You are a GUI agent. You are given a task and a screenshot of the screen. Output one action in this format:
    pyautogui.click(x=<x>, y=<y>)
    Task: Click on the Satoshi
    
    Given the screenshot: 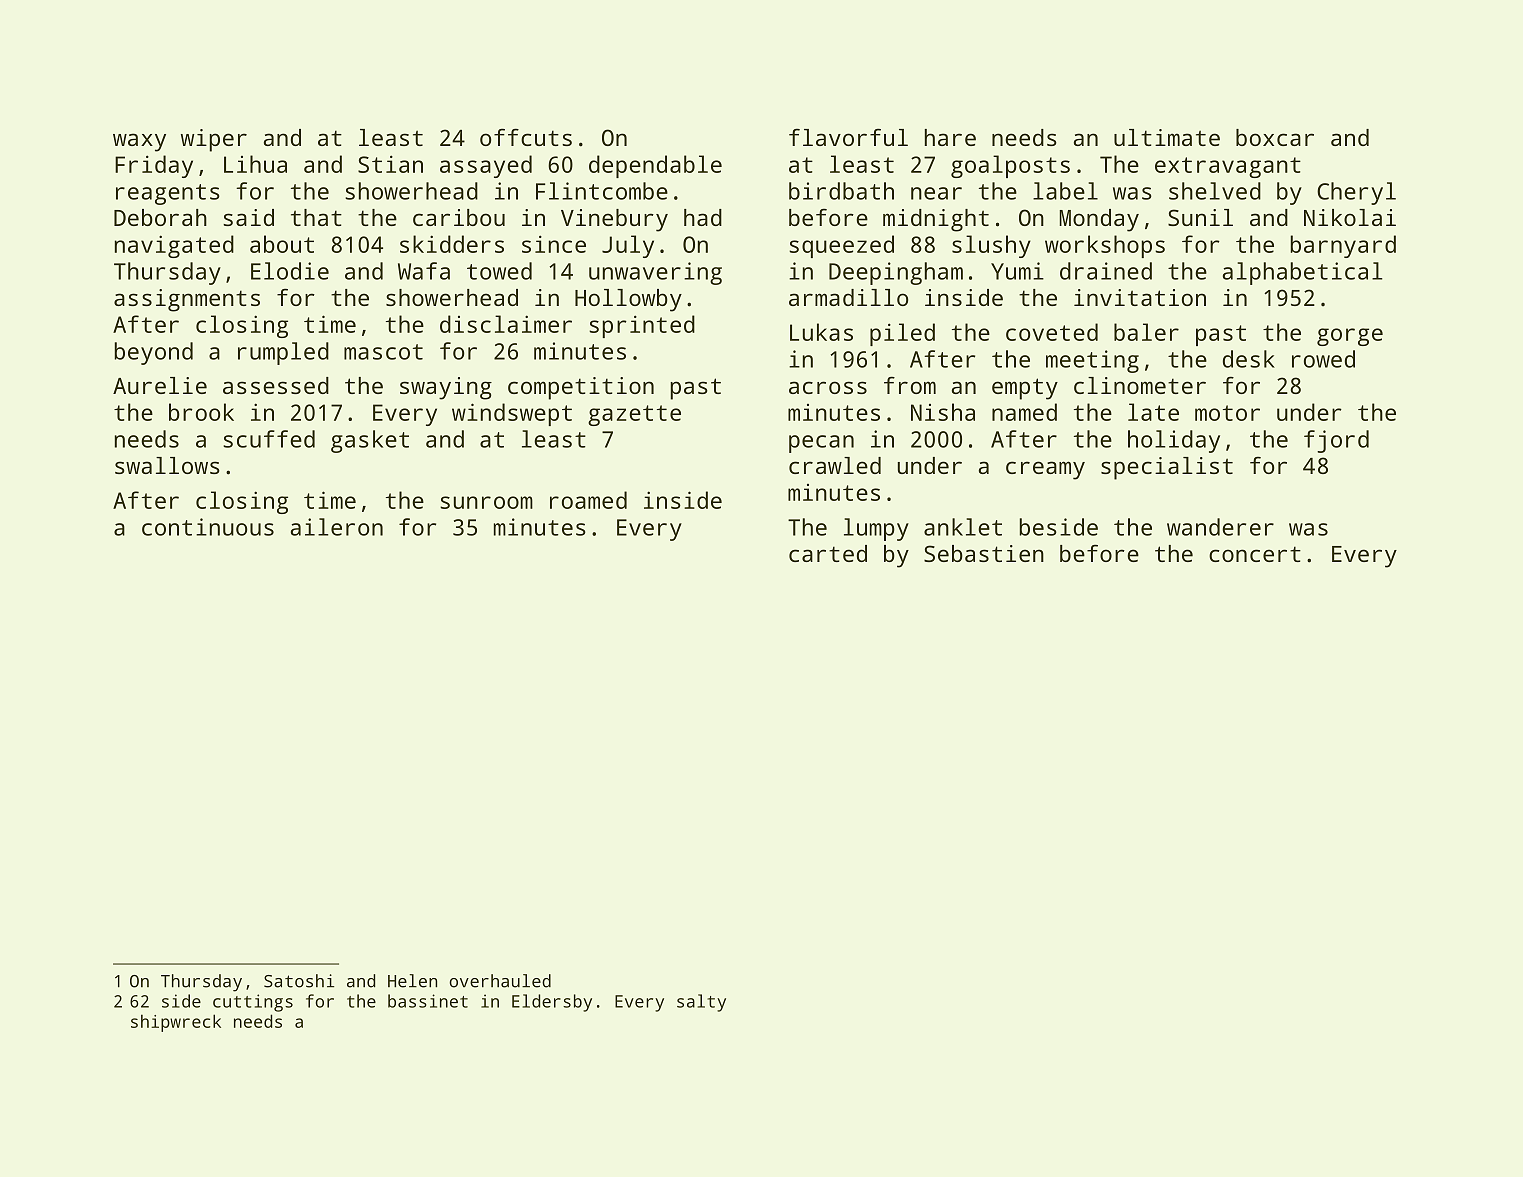 What is the action you would take?
    pyautogui.click(x=299, y=981)
